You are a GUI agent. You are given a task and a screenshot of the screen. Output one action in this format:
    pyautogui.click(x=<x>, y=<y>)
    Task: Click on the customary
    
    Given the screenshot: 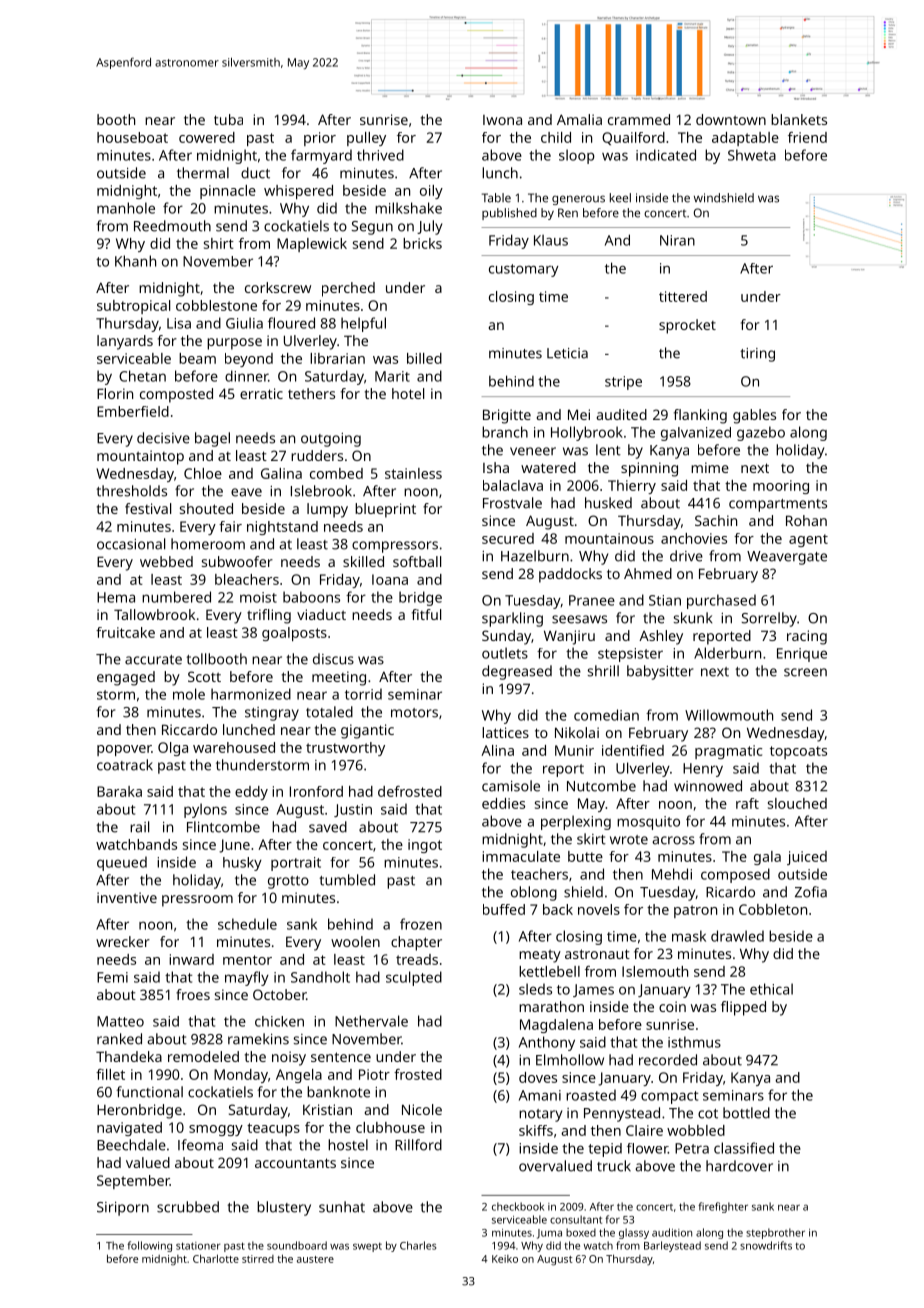 What is the action you would take?
    pyautogui.click(x=524, y=270)
